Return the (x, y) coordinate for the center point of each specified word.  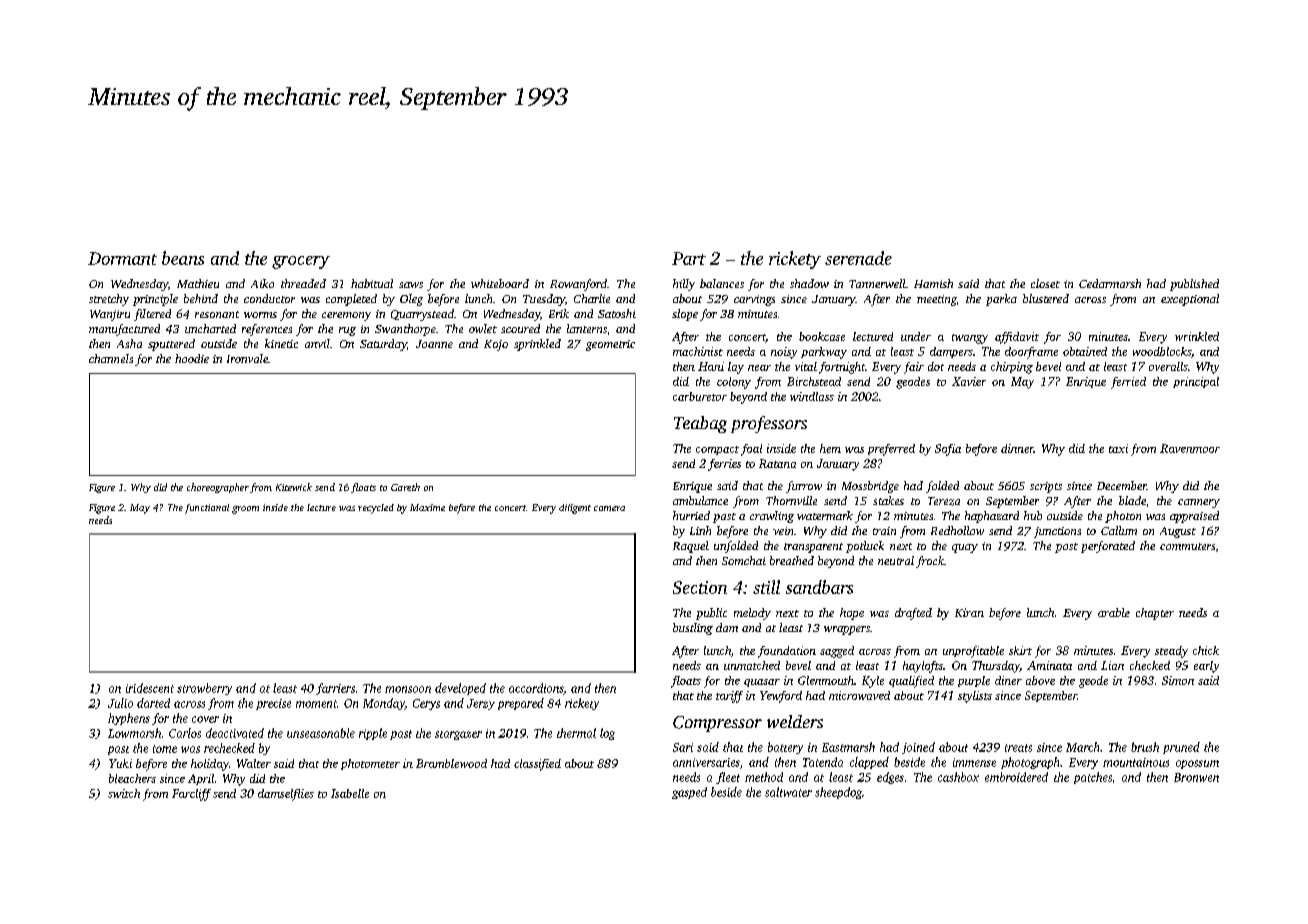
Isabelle (350, 793)
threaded (303, 283)
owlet (483, 328)
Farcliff (191, 795)
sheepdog (838, 793)
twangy (970, 339)
